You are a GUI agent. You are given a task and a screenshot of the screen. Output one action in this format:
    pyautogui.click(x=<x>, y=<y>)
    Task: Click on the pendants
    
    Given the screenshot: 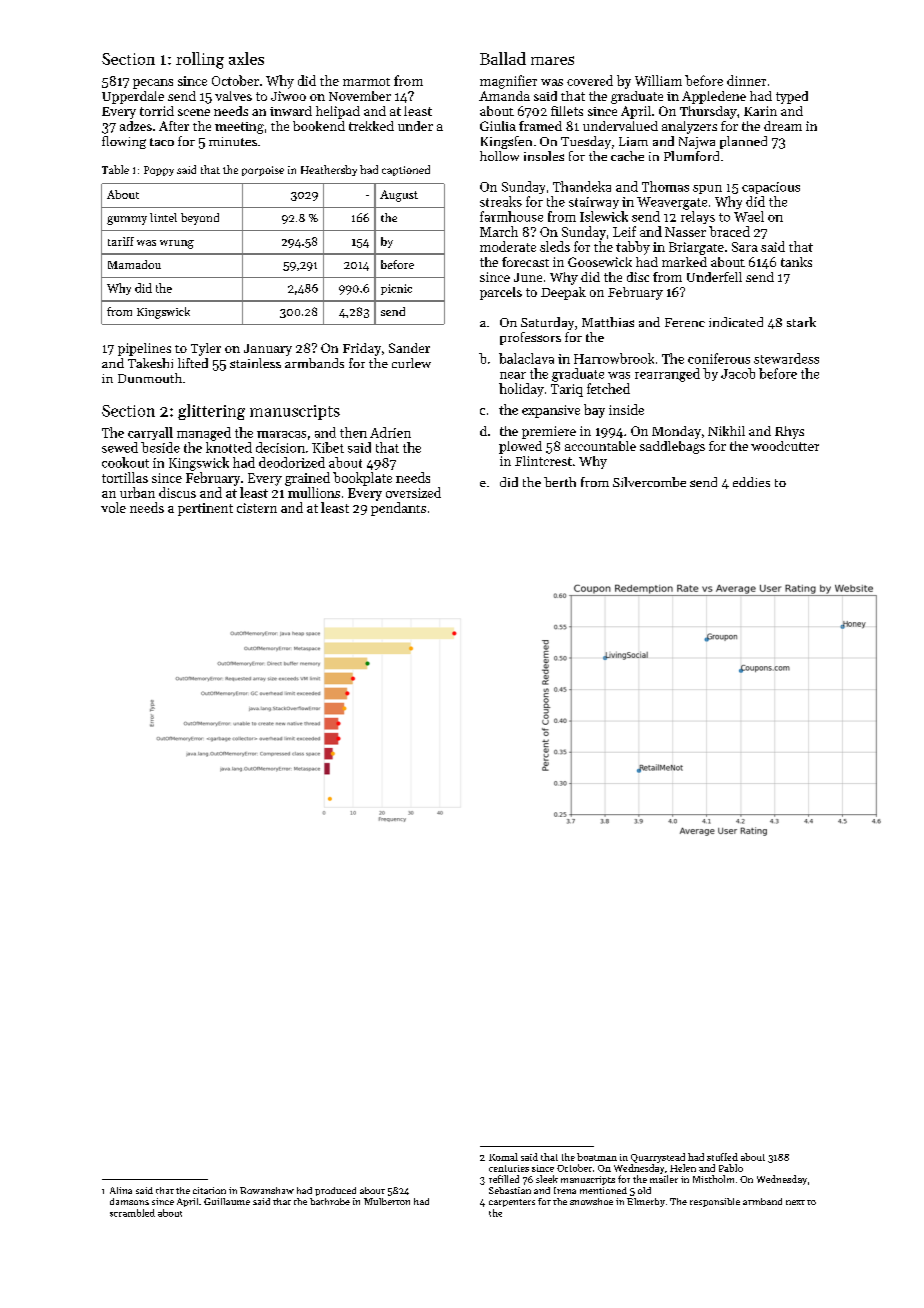 What is the action you would take?
    pyautogui.click(x=398, y=509)
